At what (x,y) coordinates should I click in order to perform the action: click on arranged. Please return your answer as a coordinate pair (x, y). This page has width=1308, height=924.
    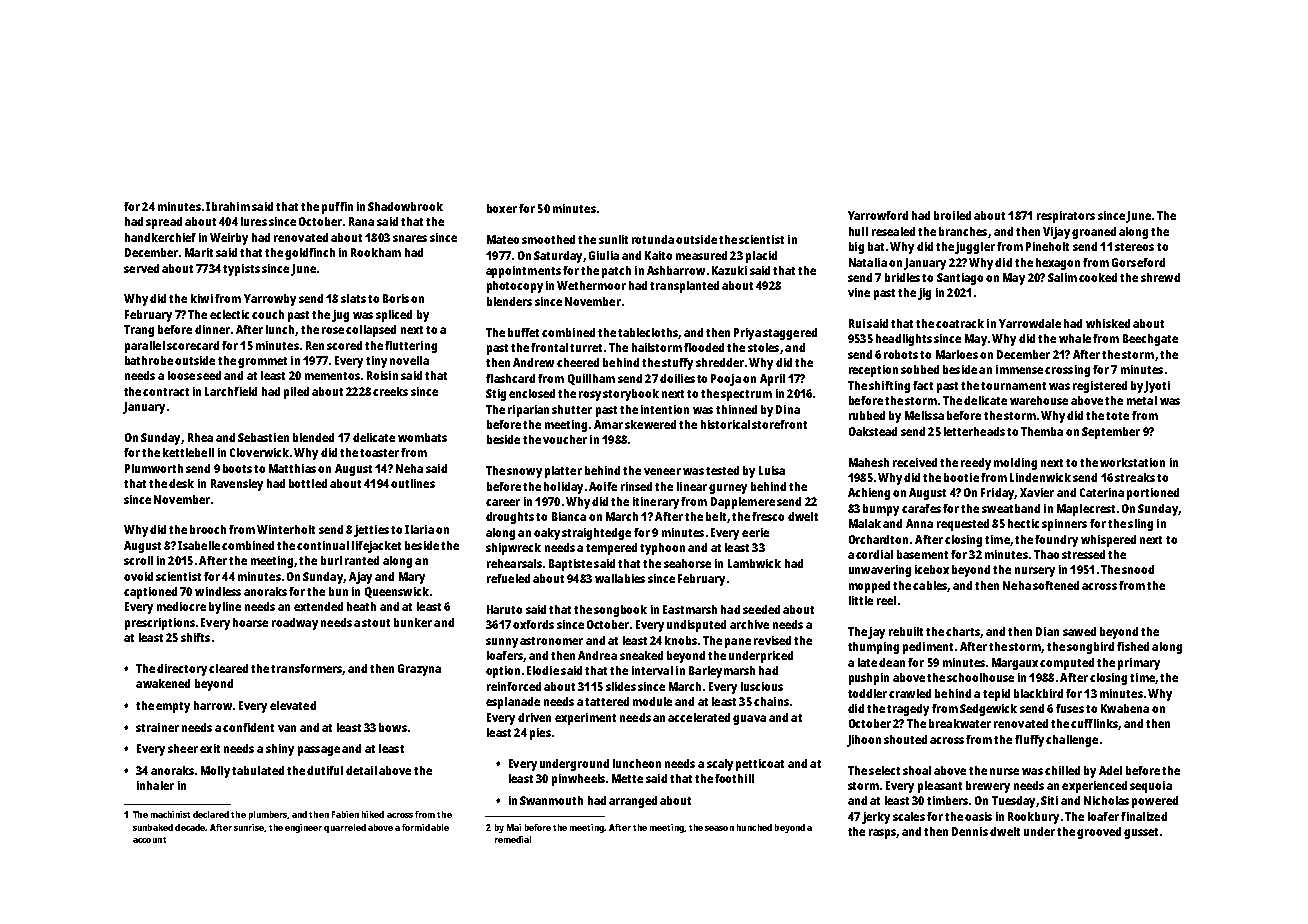
    Looking at the image, I should click on (633, 802).
